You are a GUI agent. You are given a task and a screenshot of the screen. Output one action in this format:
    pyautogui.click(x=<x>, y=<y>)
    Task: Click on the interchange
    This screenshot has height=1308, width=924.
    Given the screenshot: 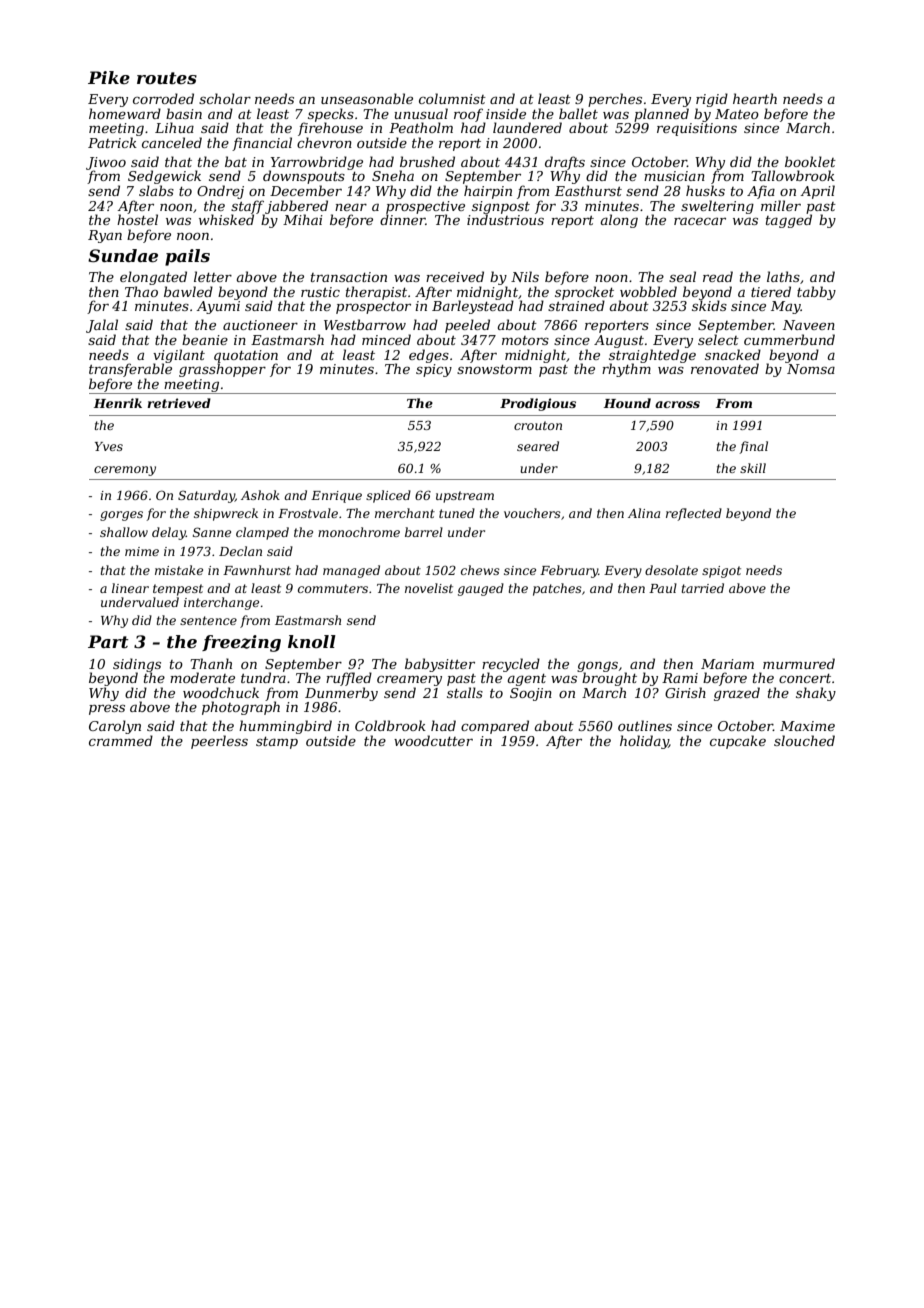 What is the action you would take?
    pyautogui.click(x=221, y=603)
